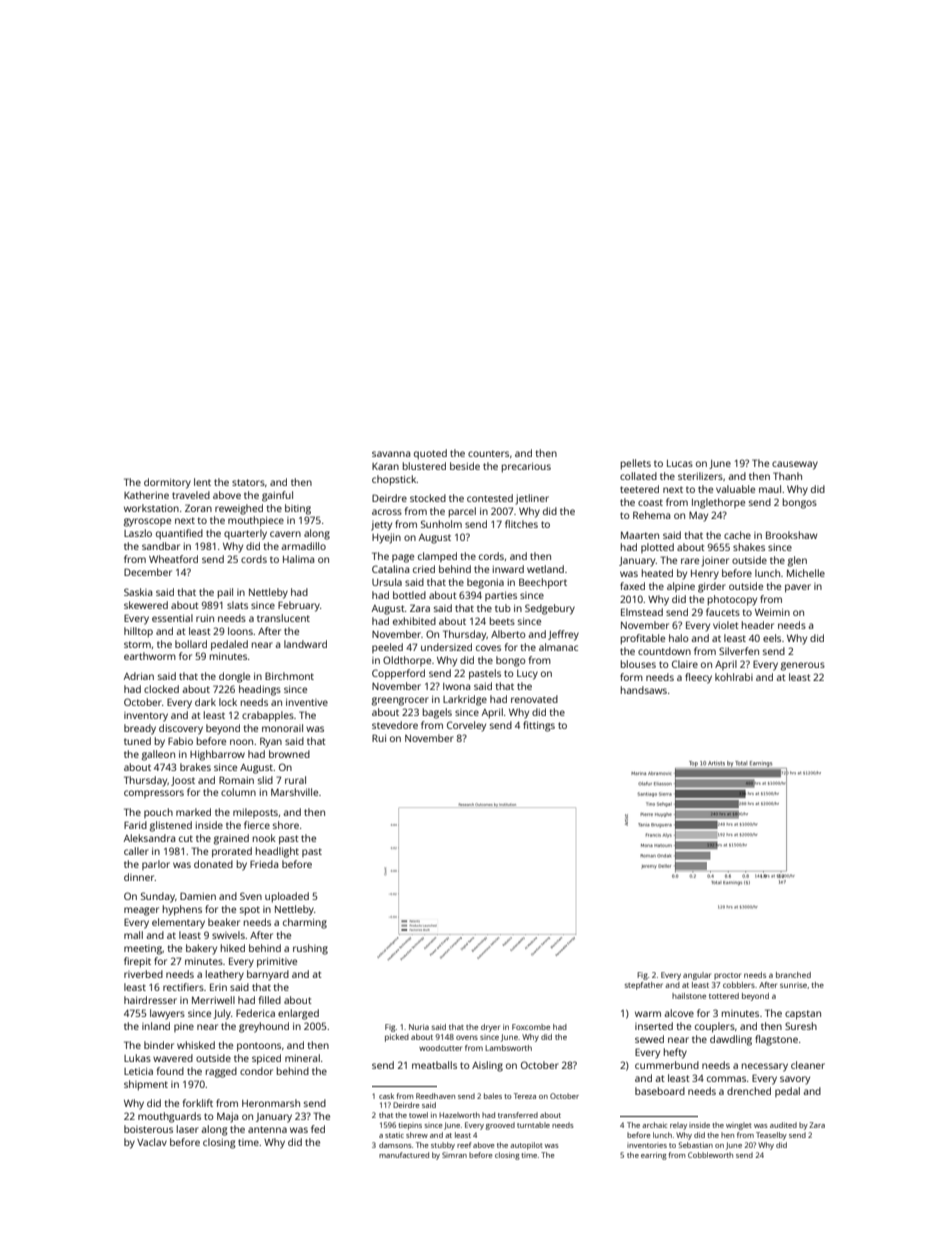 Image resolution: width=952 pixels, height=1233 pixels. I want to click on charming, so click(305, 923).
